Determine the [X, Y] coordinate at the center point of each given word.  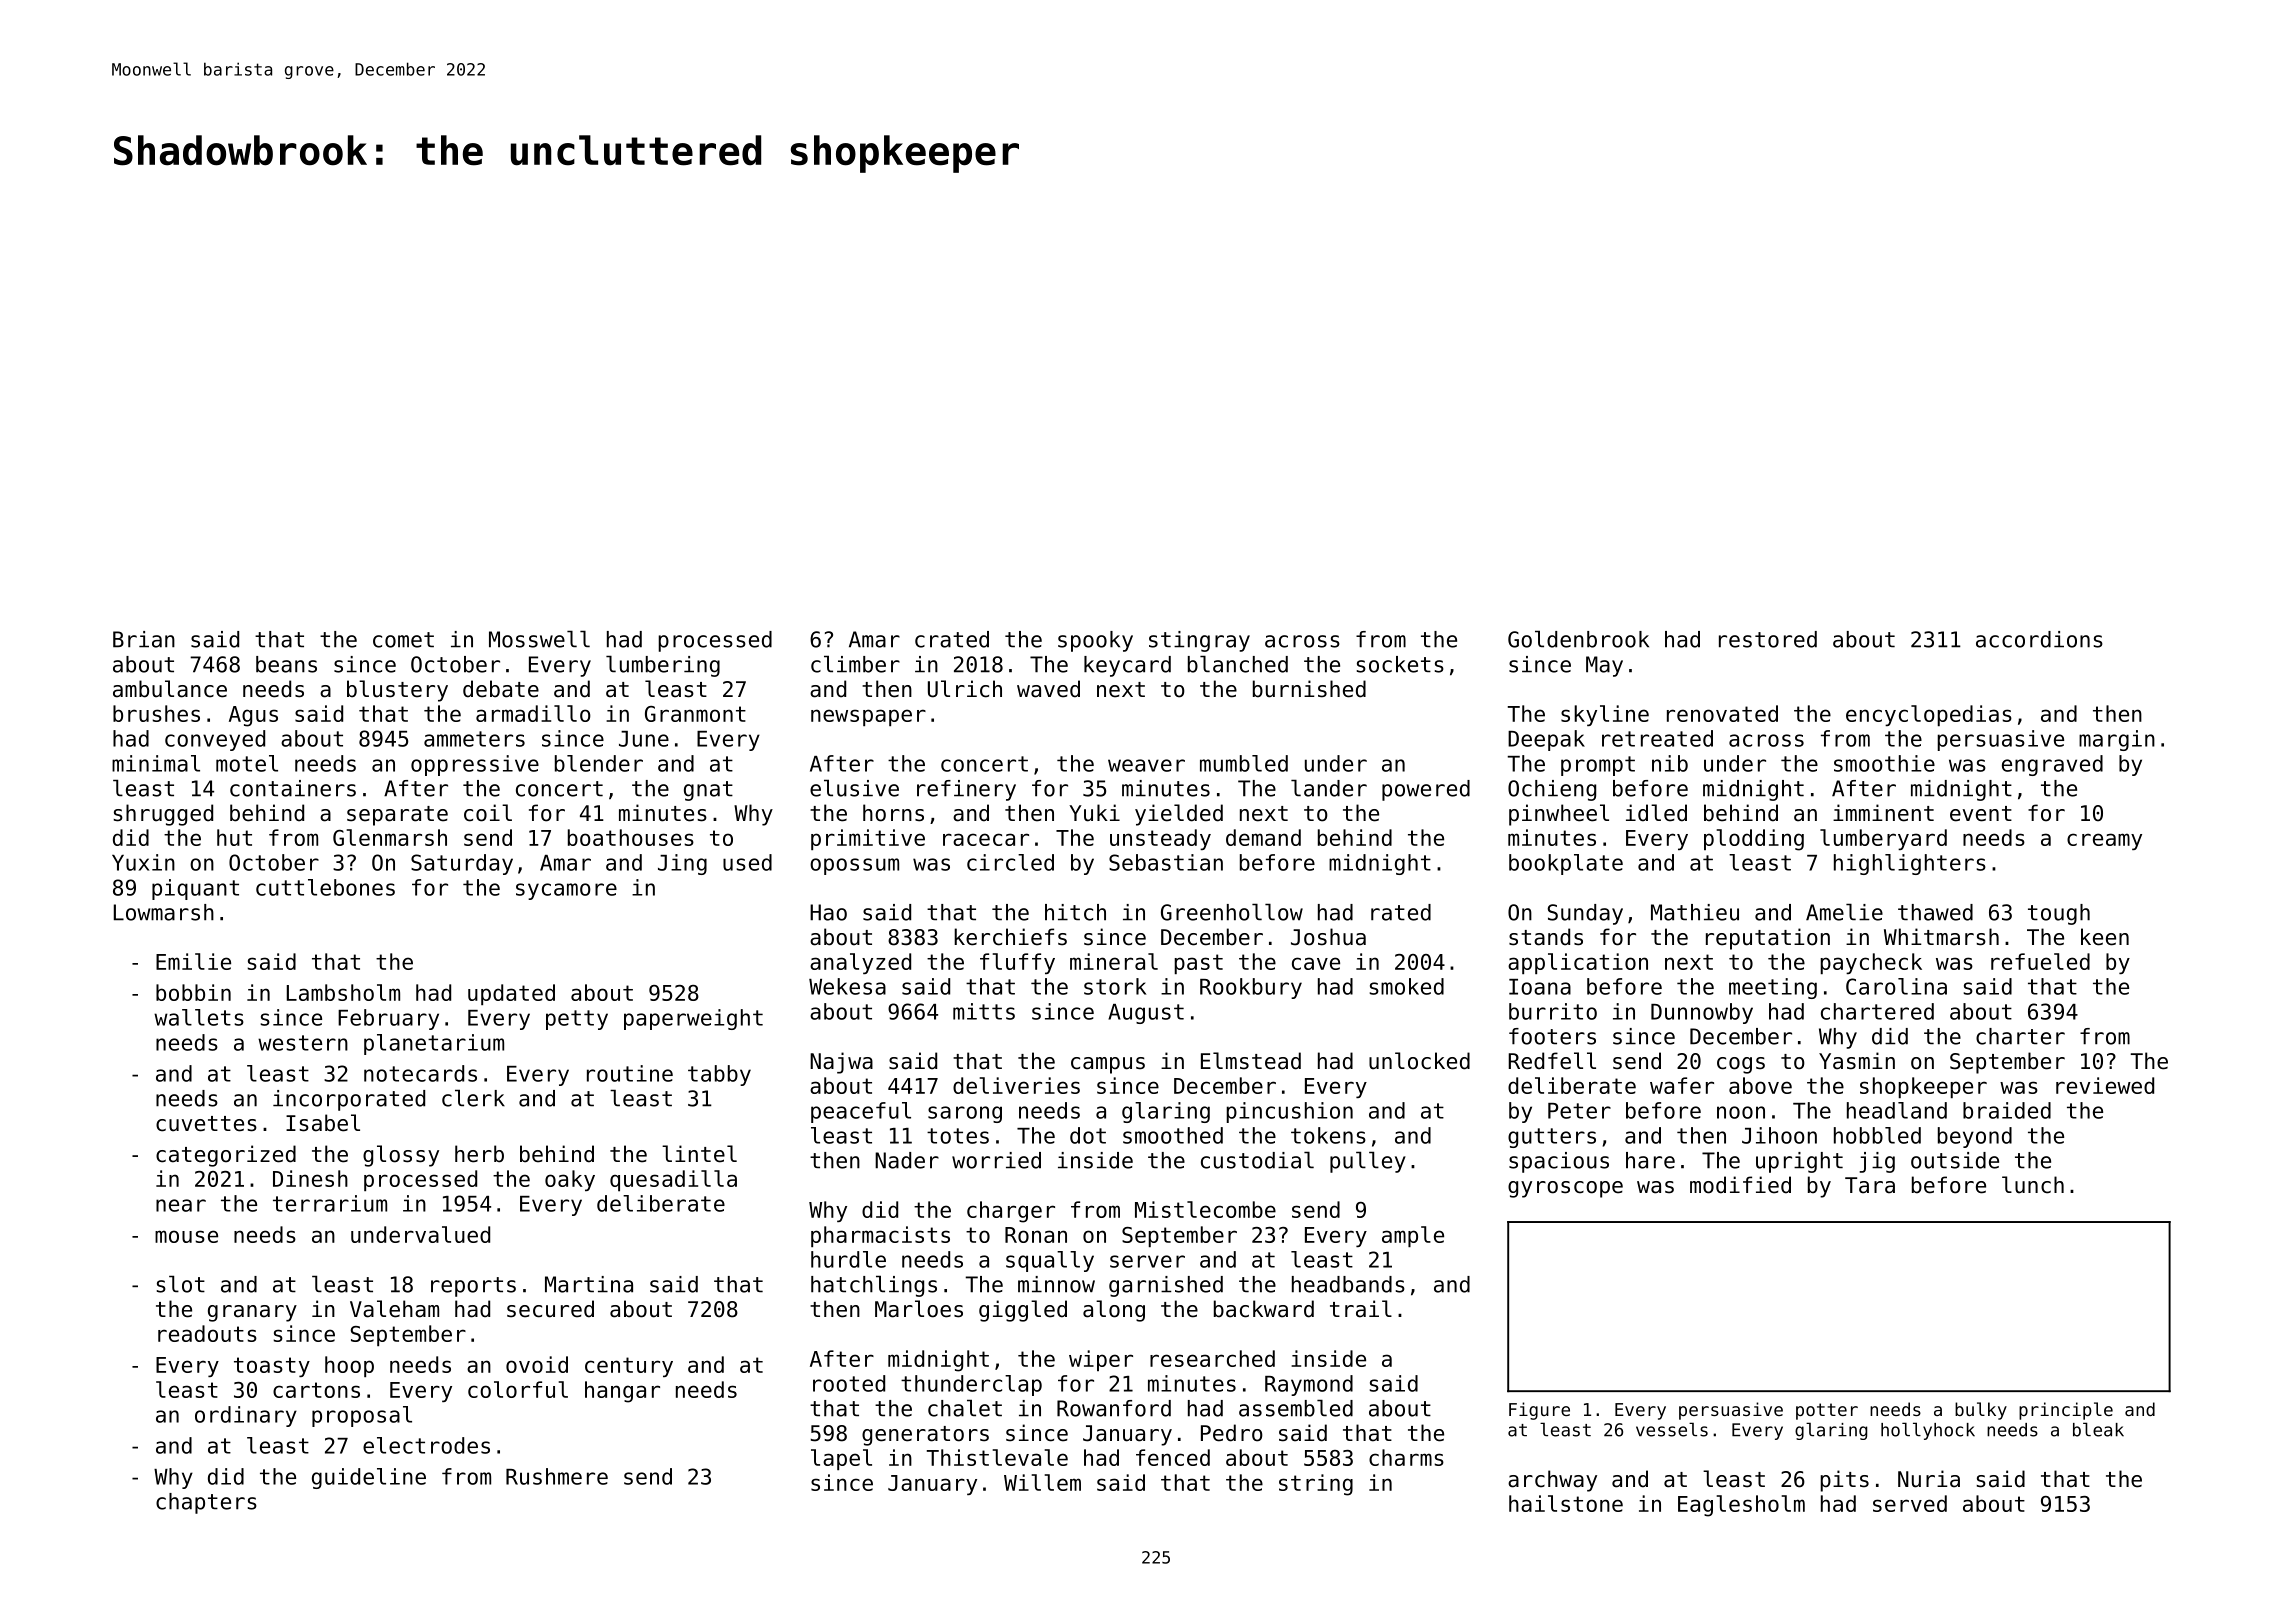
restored [1768, 639]
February [388, 1019]
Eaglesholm [1741, 1506]
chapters [206, 1503]
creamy [2104, 841]
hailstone [1566, 1503]
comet [403, 640]
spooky [1095, 641]
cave [1316, 963]
